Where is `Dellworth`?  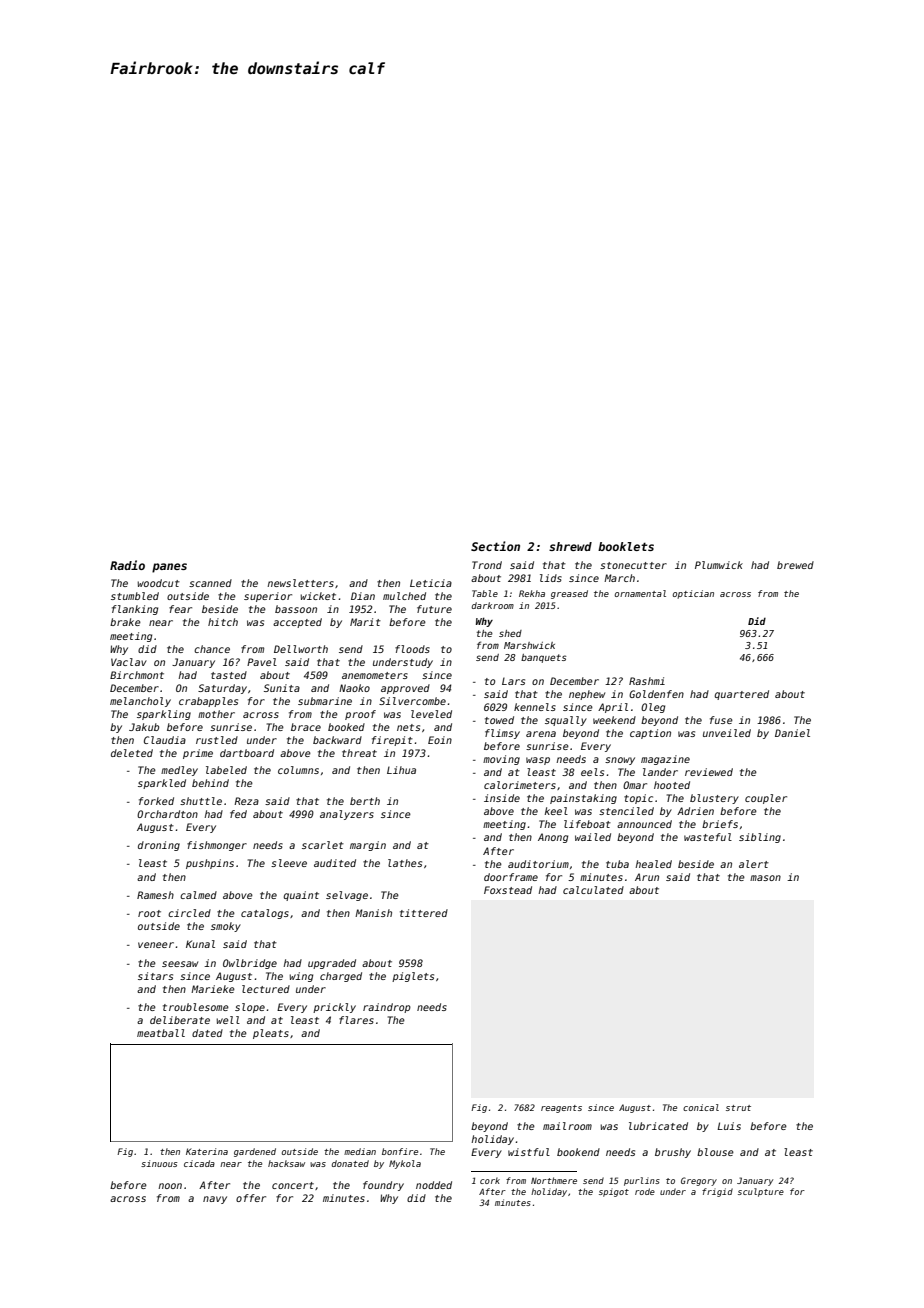 Dellworth is located at coordinates (301, 649).
